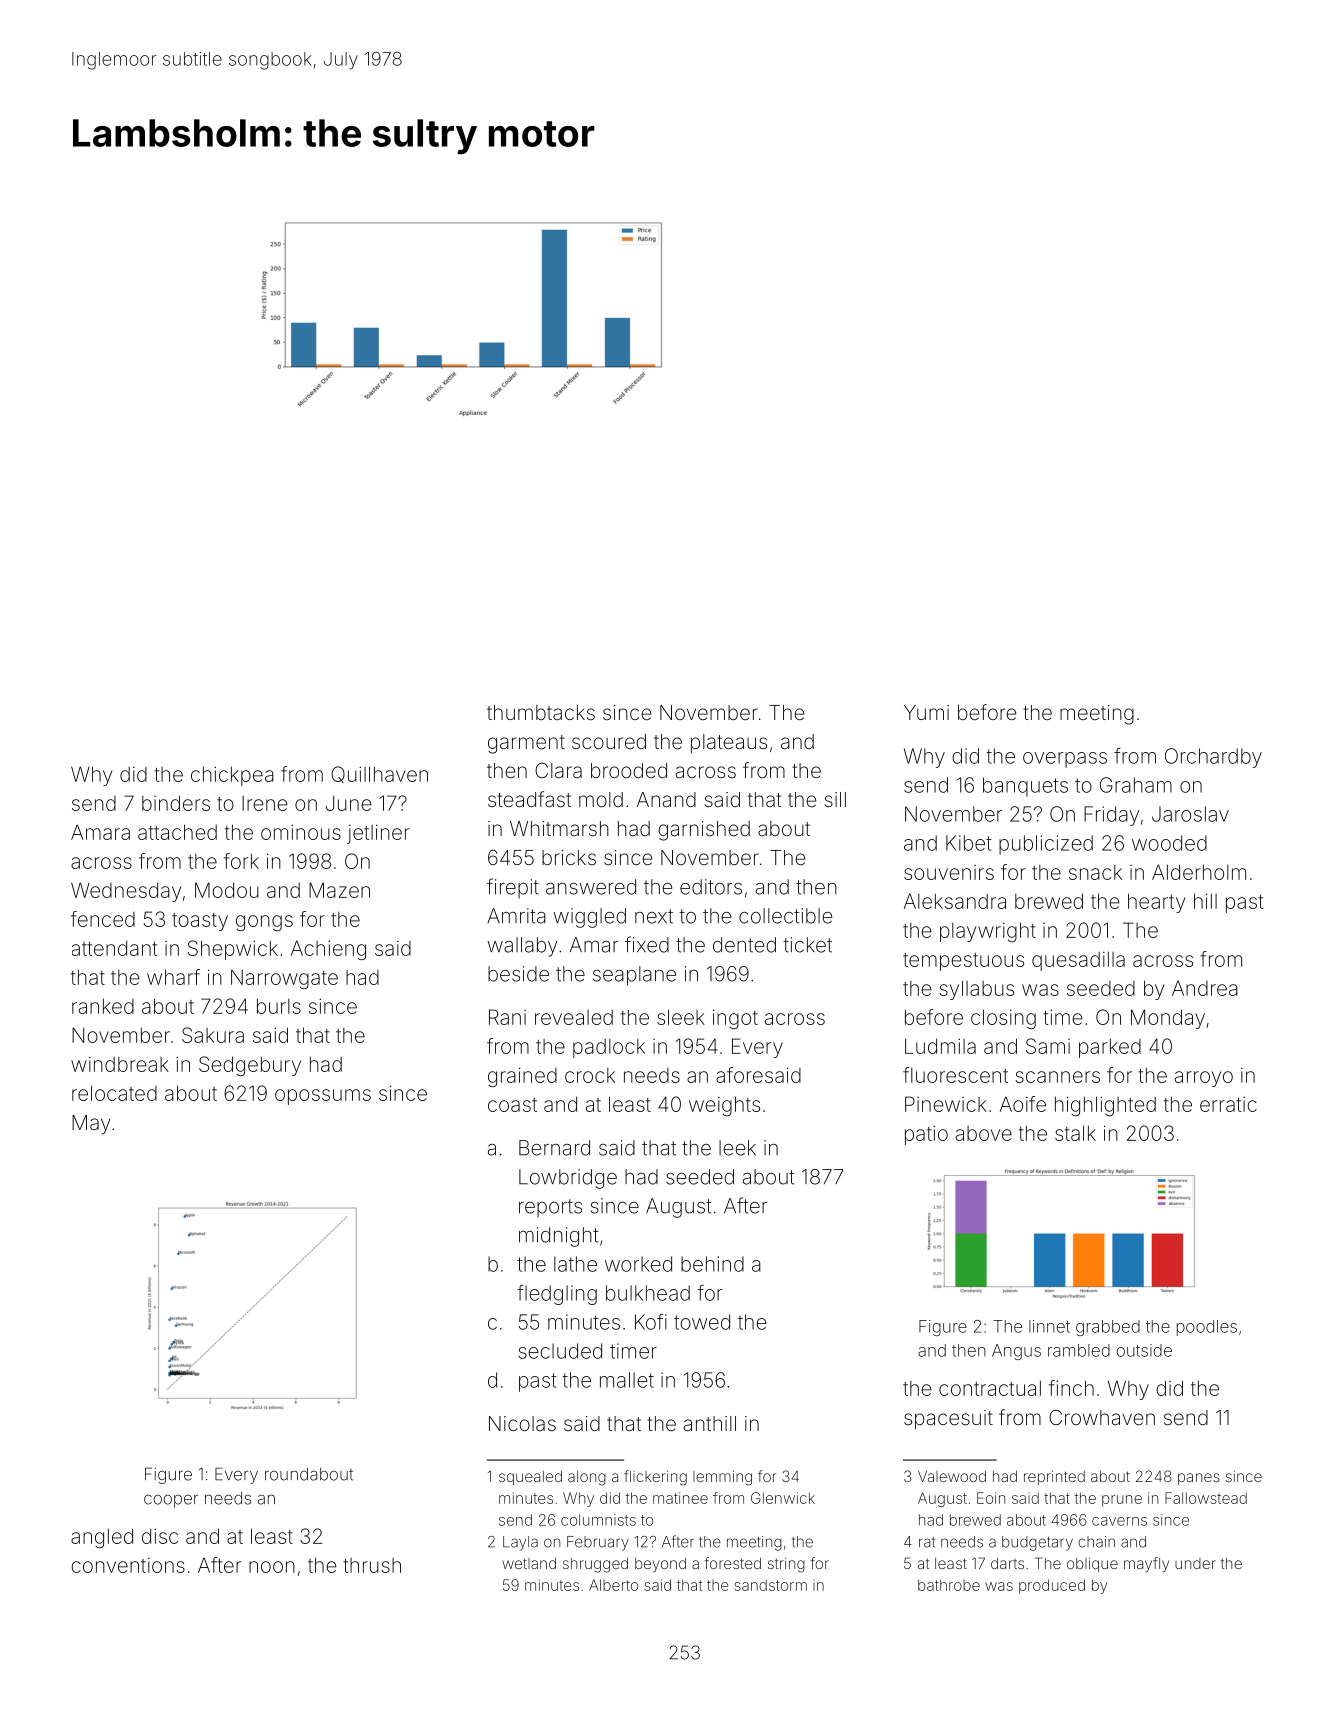  I want to click on matinee, so click(680, 1498).
